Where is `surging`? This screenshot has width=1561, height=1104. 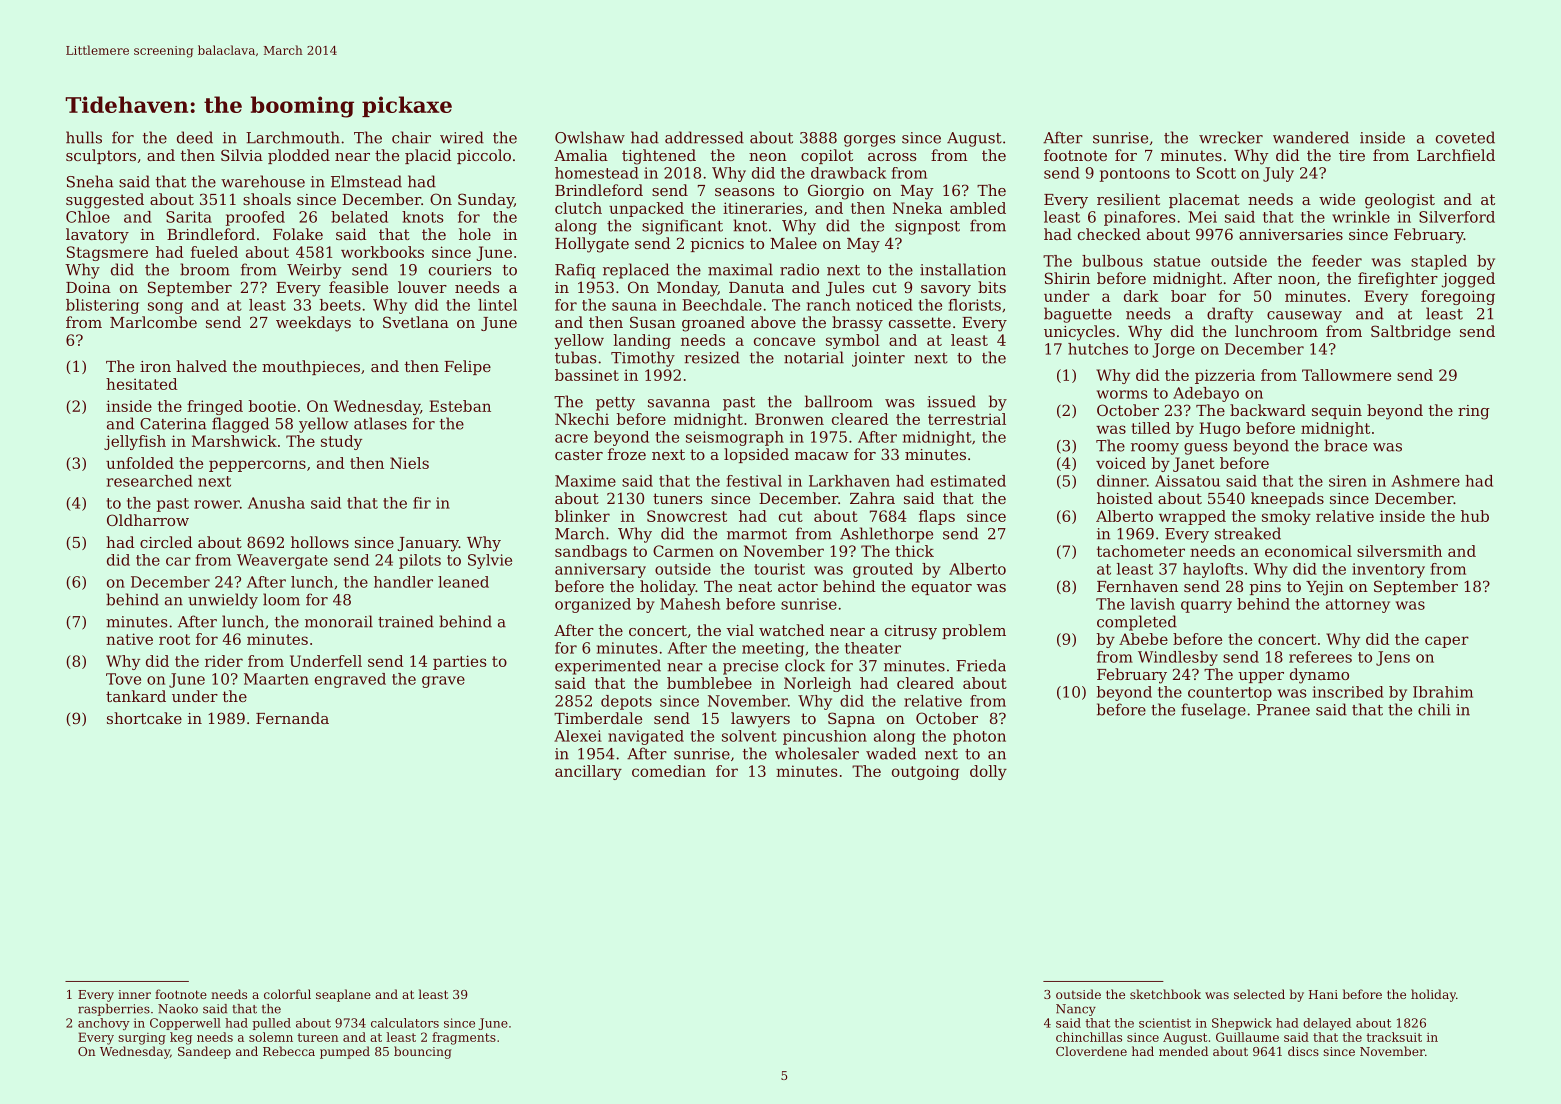 surging is located at coordinates (142, 1039).
